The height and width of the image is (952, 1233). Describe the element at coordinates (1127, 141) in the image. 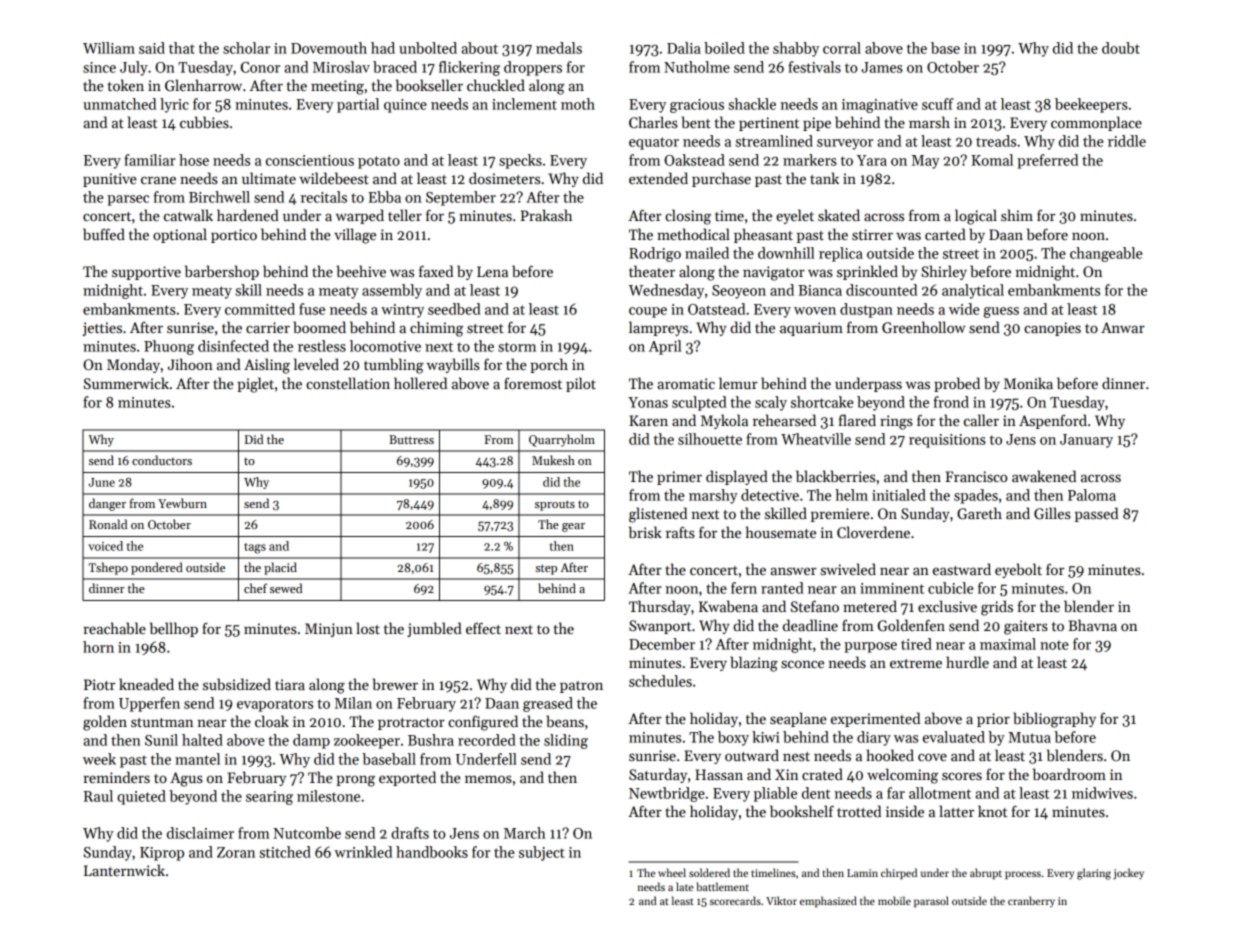

I see `riddle` at that location.
